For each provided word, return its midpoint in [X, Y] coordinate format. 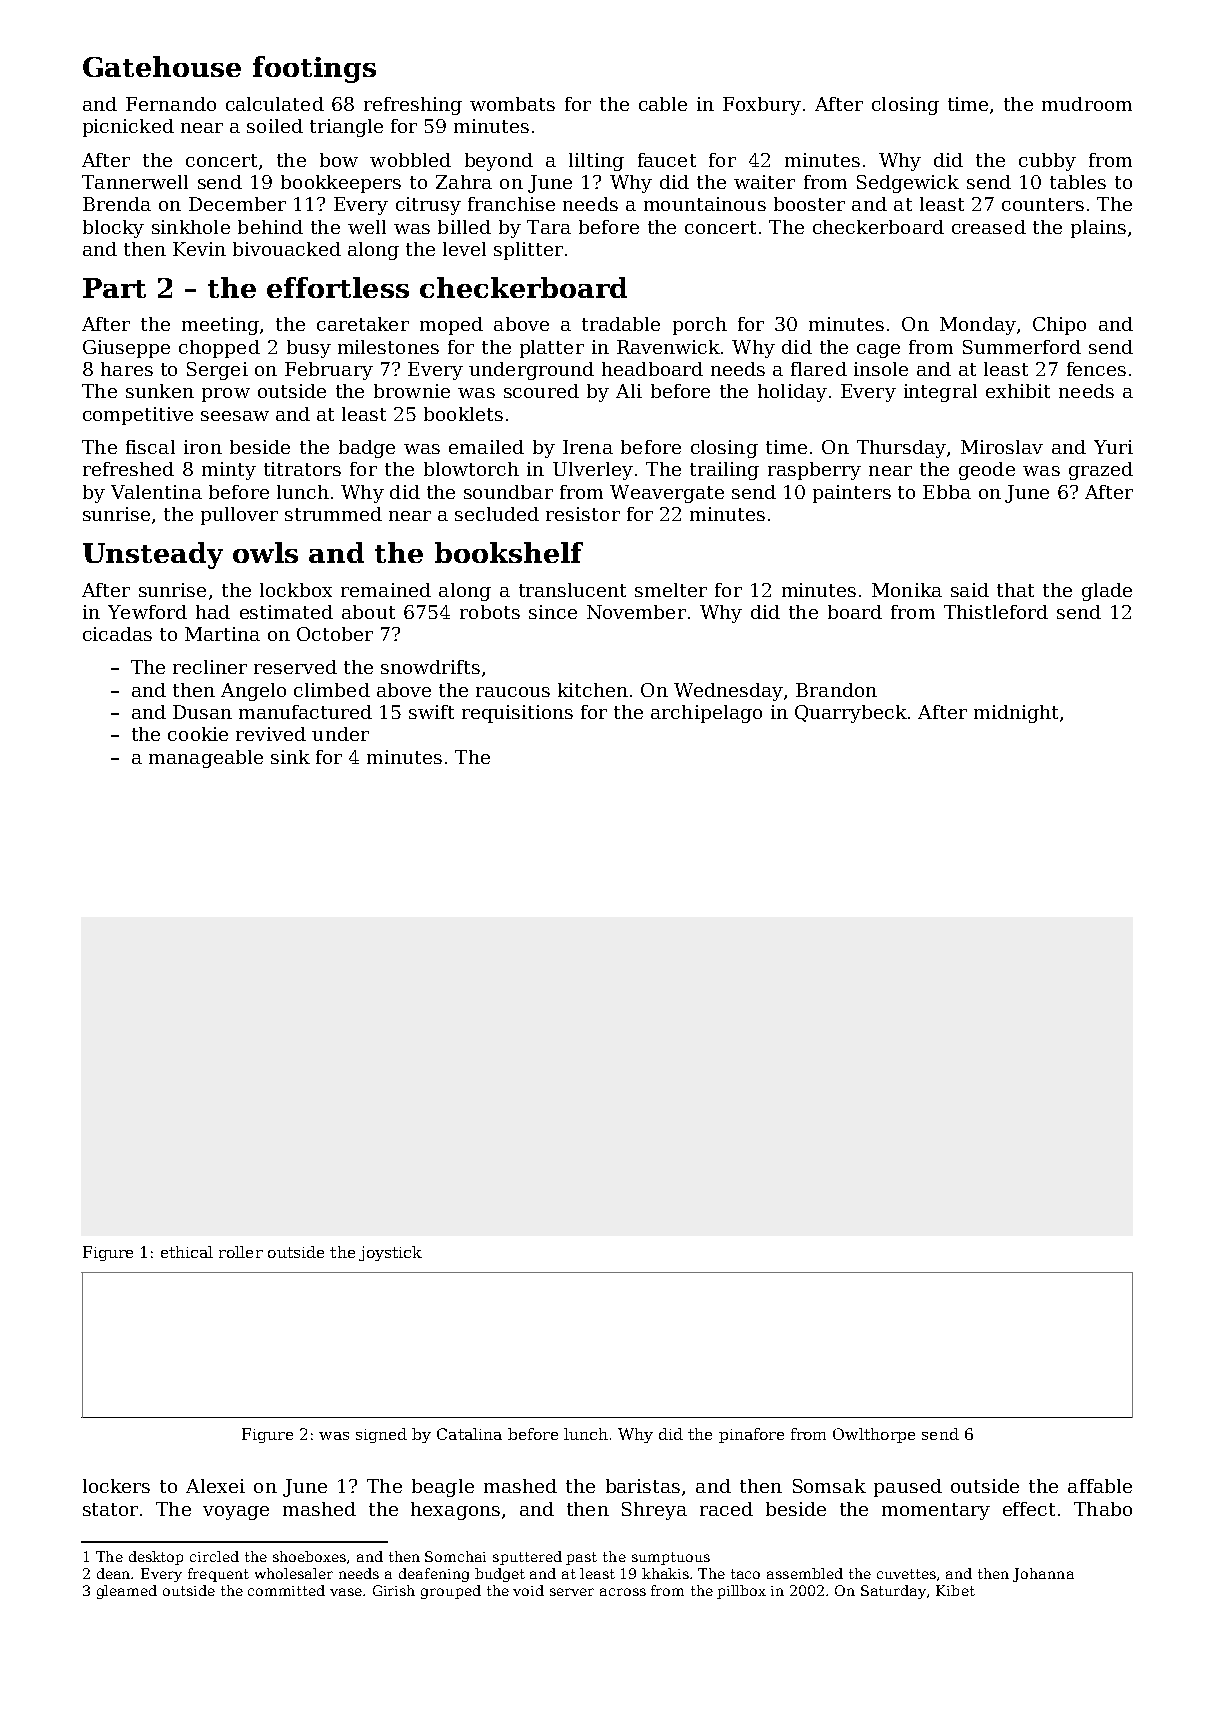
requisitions [517, 714]
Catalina [469, 1434]
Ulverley [593, 471]
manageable [206, 759]
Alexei [215, 1486]
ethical [187, 1252]
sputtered [527, 1558]
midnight [1016, 714]
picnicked [128, 128]
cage [878, 351]
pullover [239, 516]
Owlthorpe [874, 1435]
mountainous [705, 204]
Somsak [829, 1486]
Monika [907, 590]
